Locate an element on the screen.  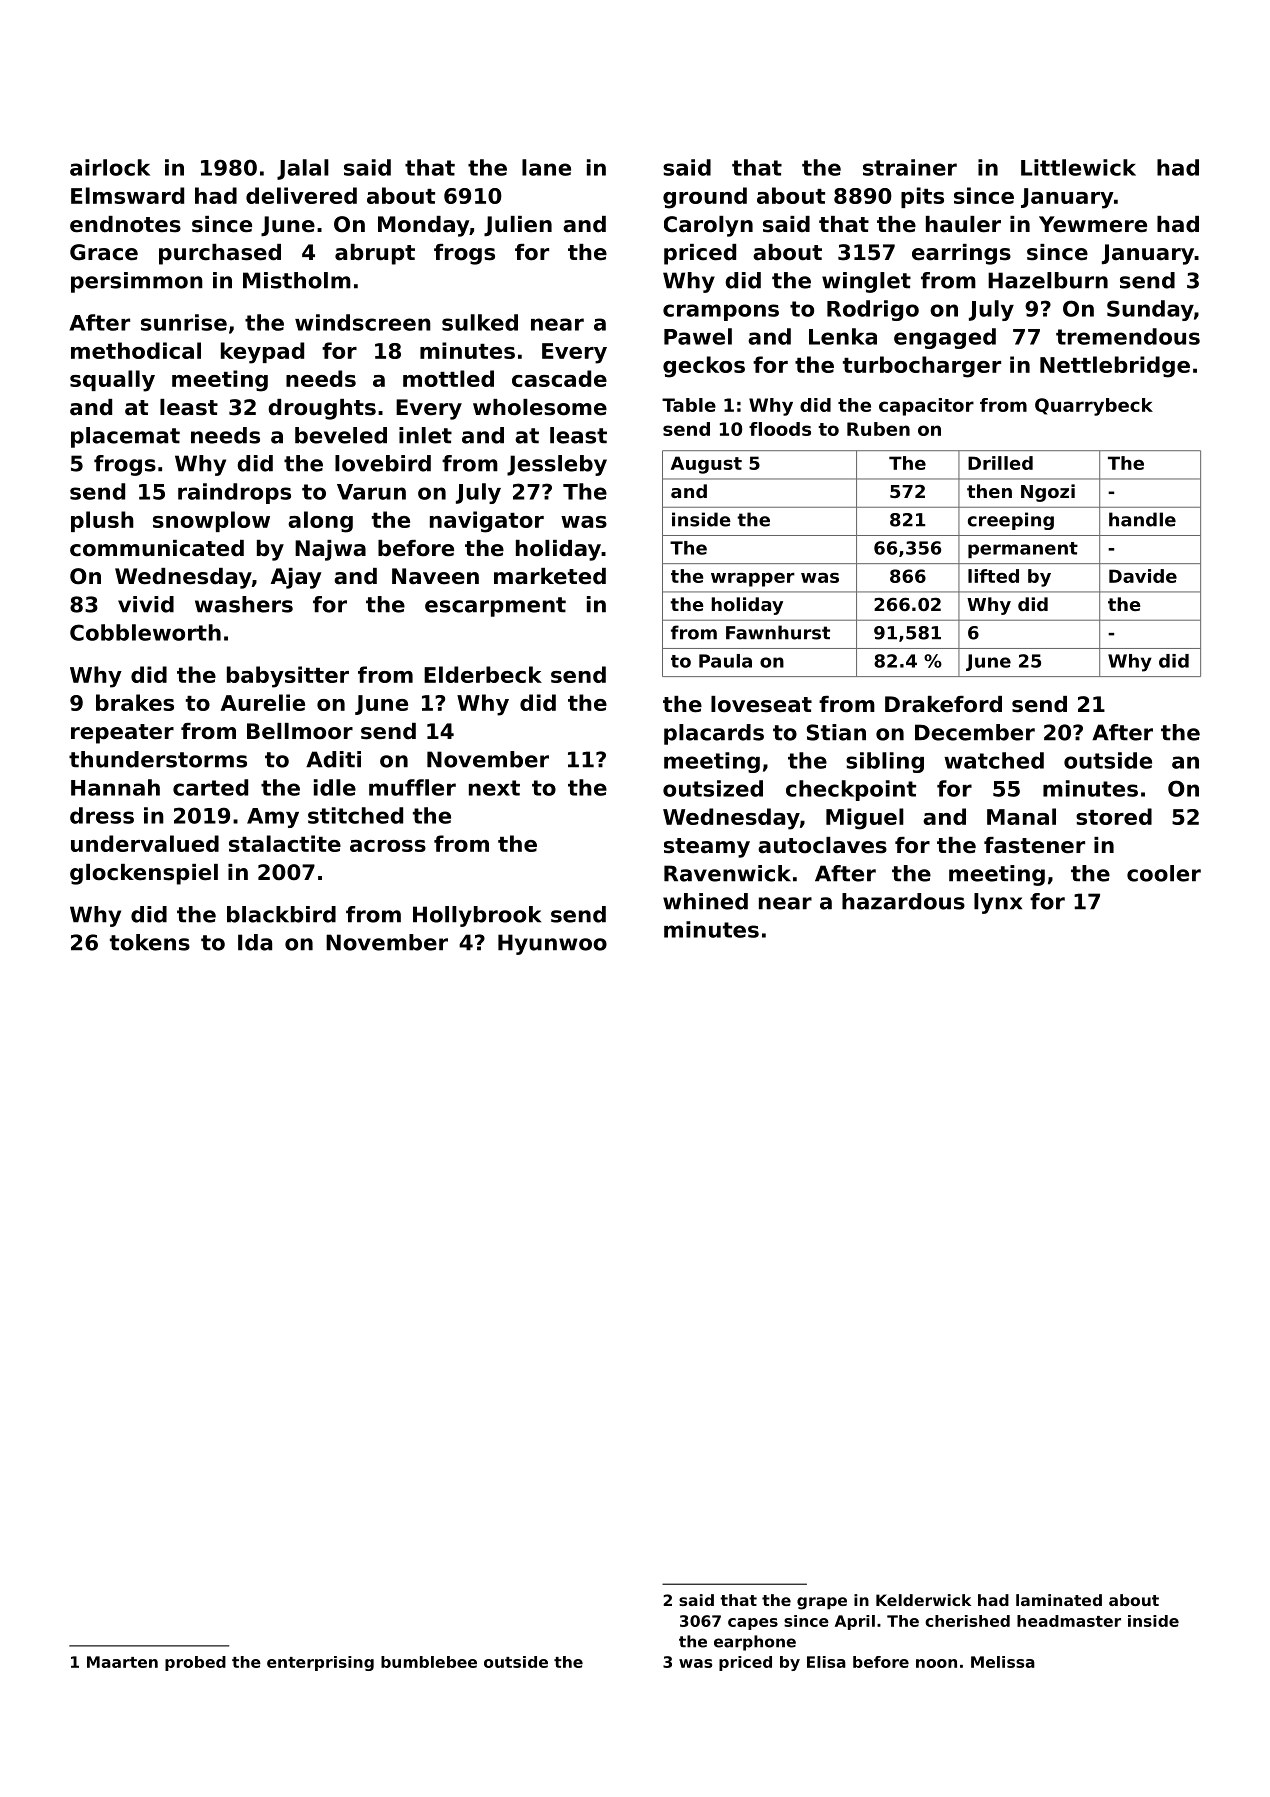
bumblebee is located at coordinates (429, 1662).
